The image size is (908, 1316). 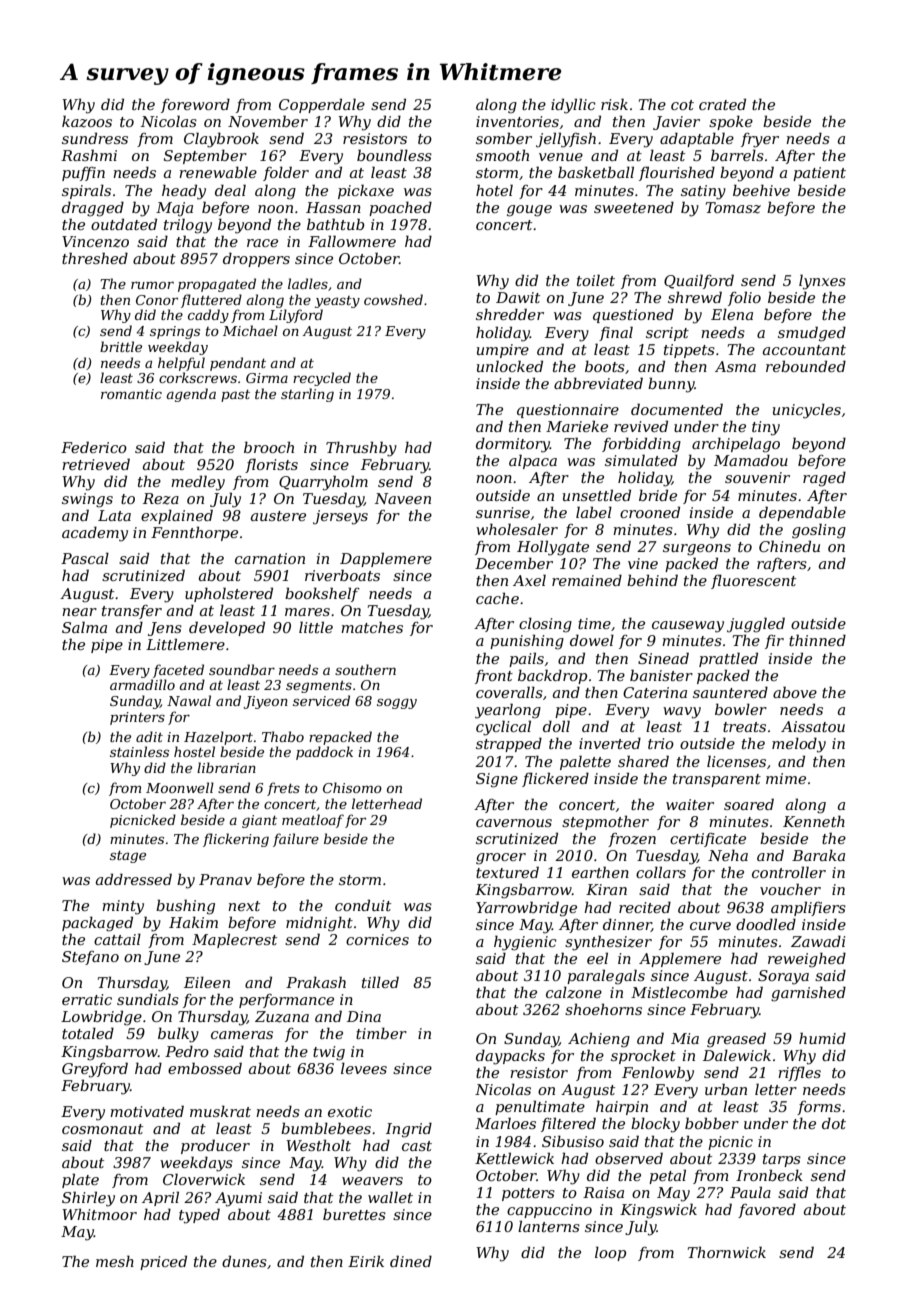 What do you see at coordinates (132, 612) in the document?
I see `transfer` at bounding box center [132, 612].
